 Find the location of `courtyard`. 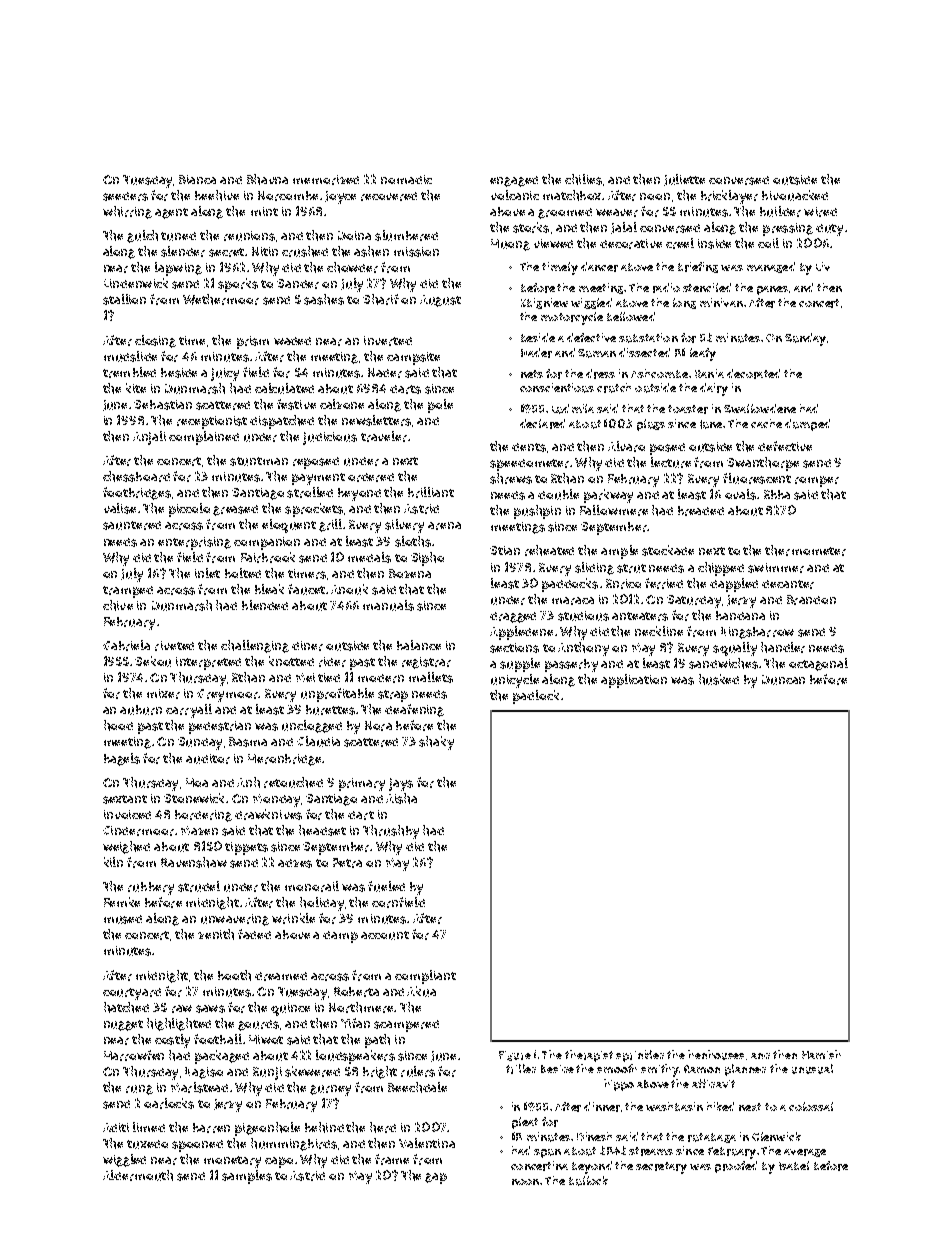

courtyard is located at coordinates (132, 994).
